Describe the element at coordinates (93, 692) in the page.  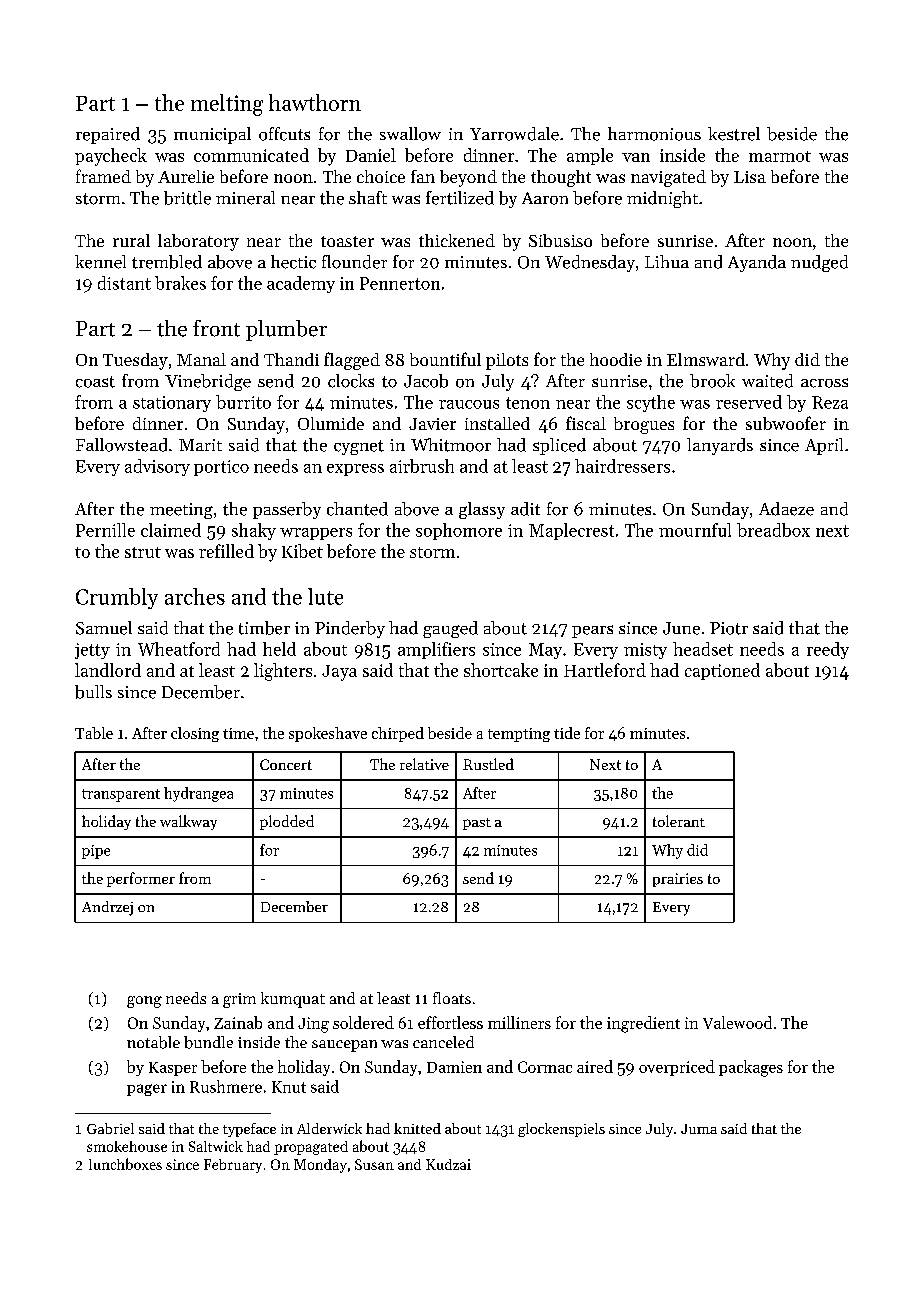
I see `bulls` at that location.
